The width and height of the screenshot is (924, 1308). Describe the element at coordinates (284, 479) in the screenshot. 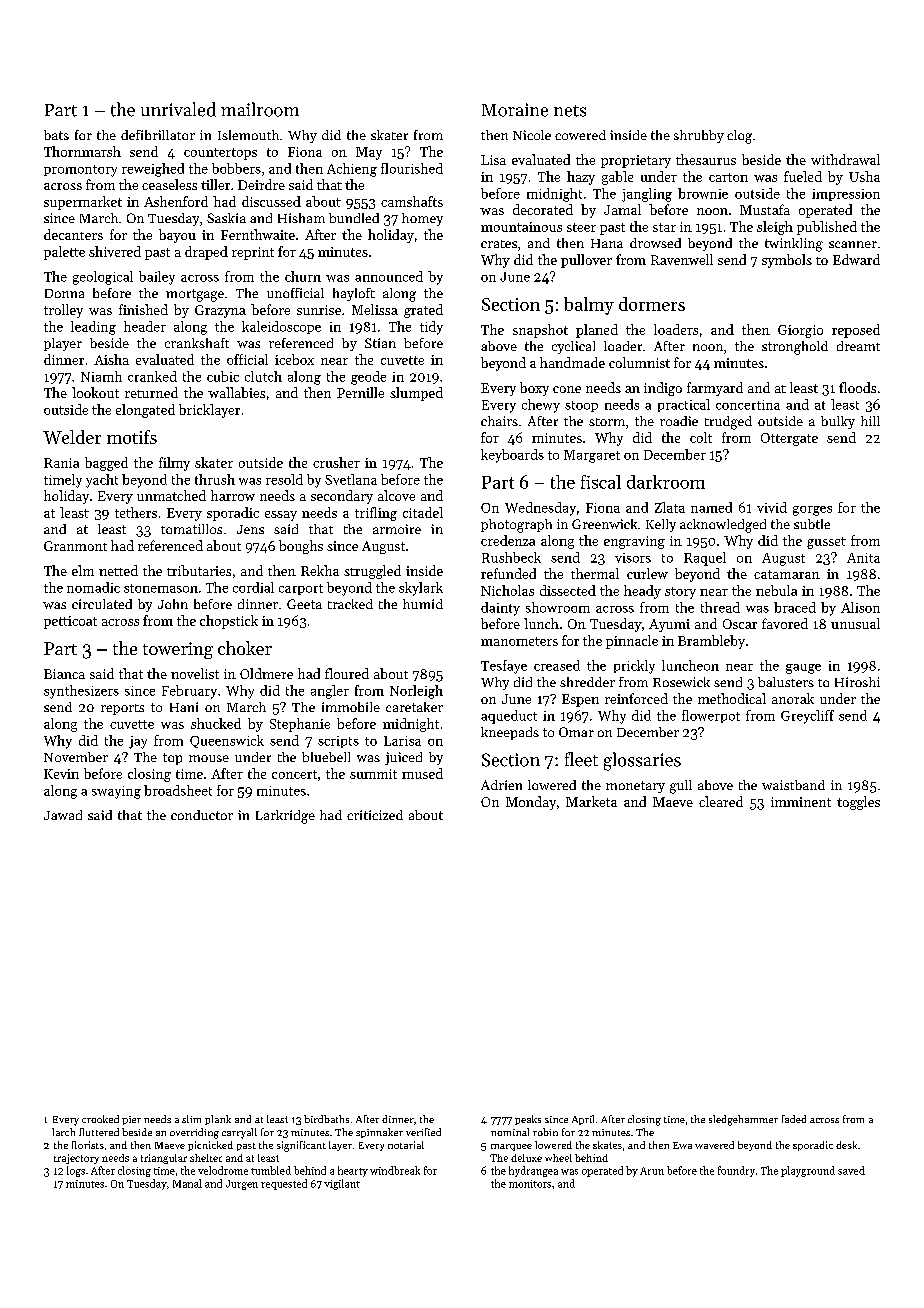

I see `resold` at that location.
